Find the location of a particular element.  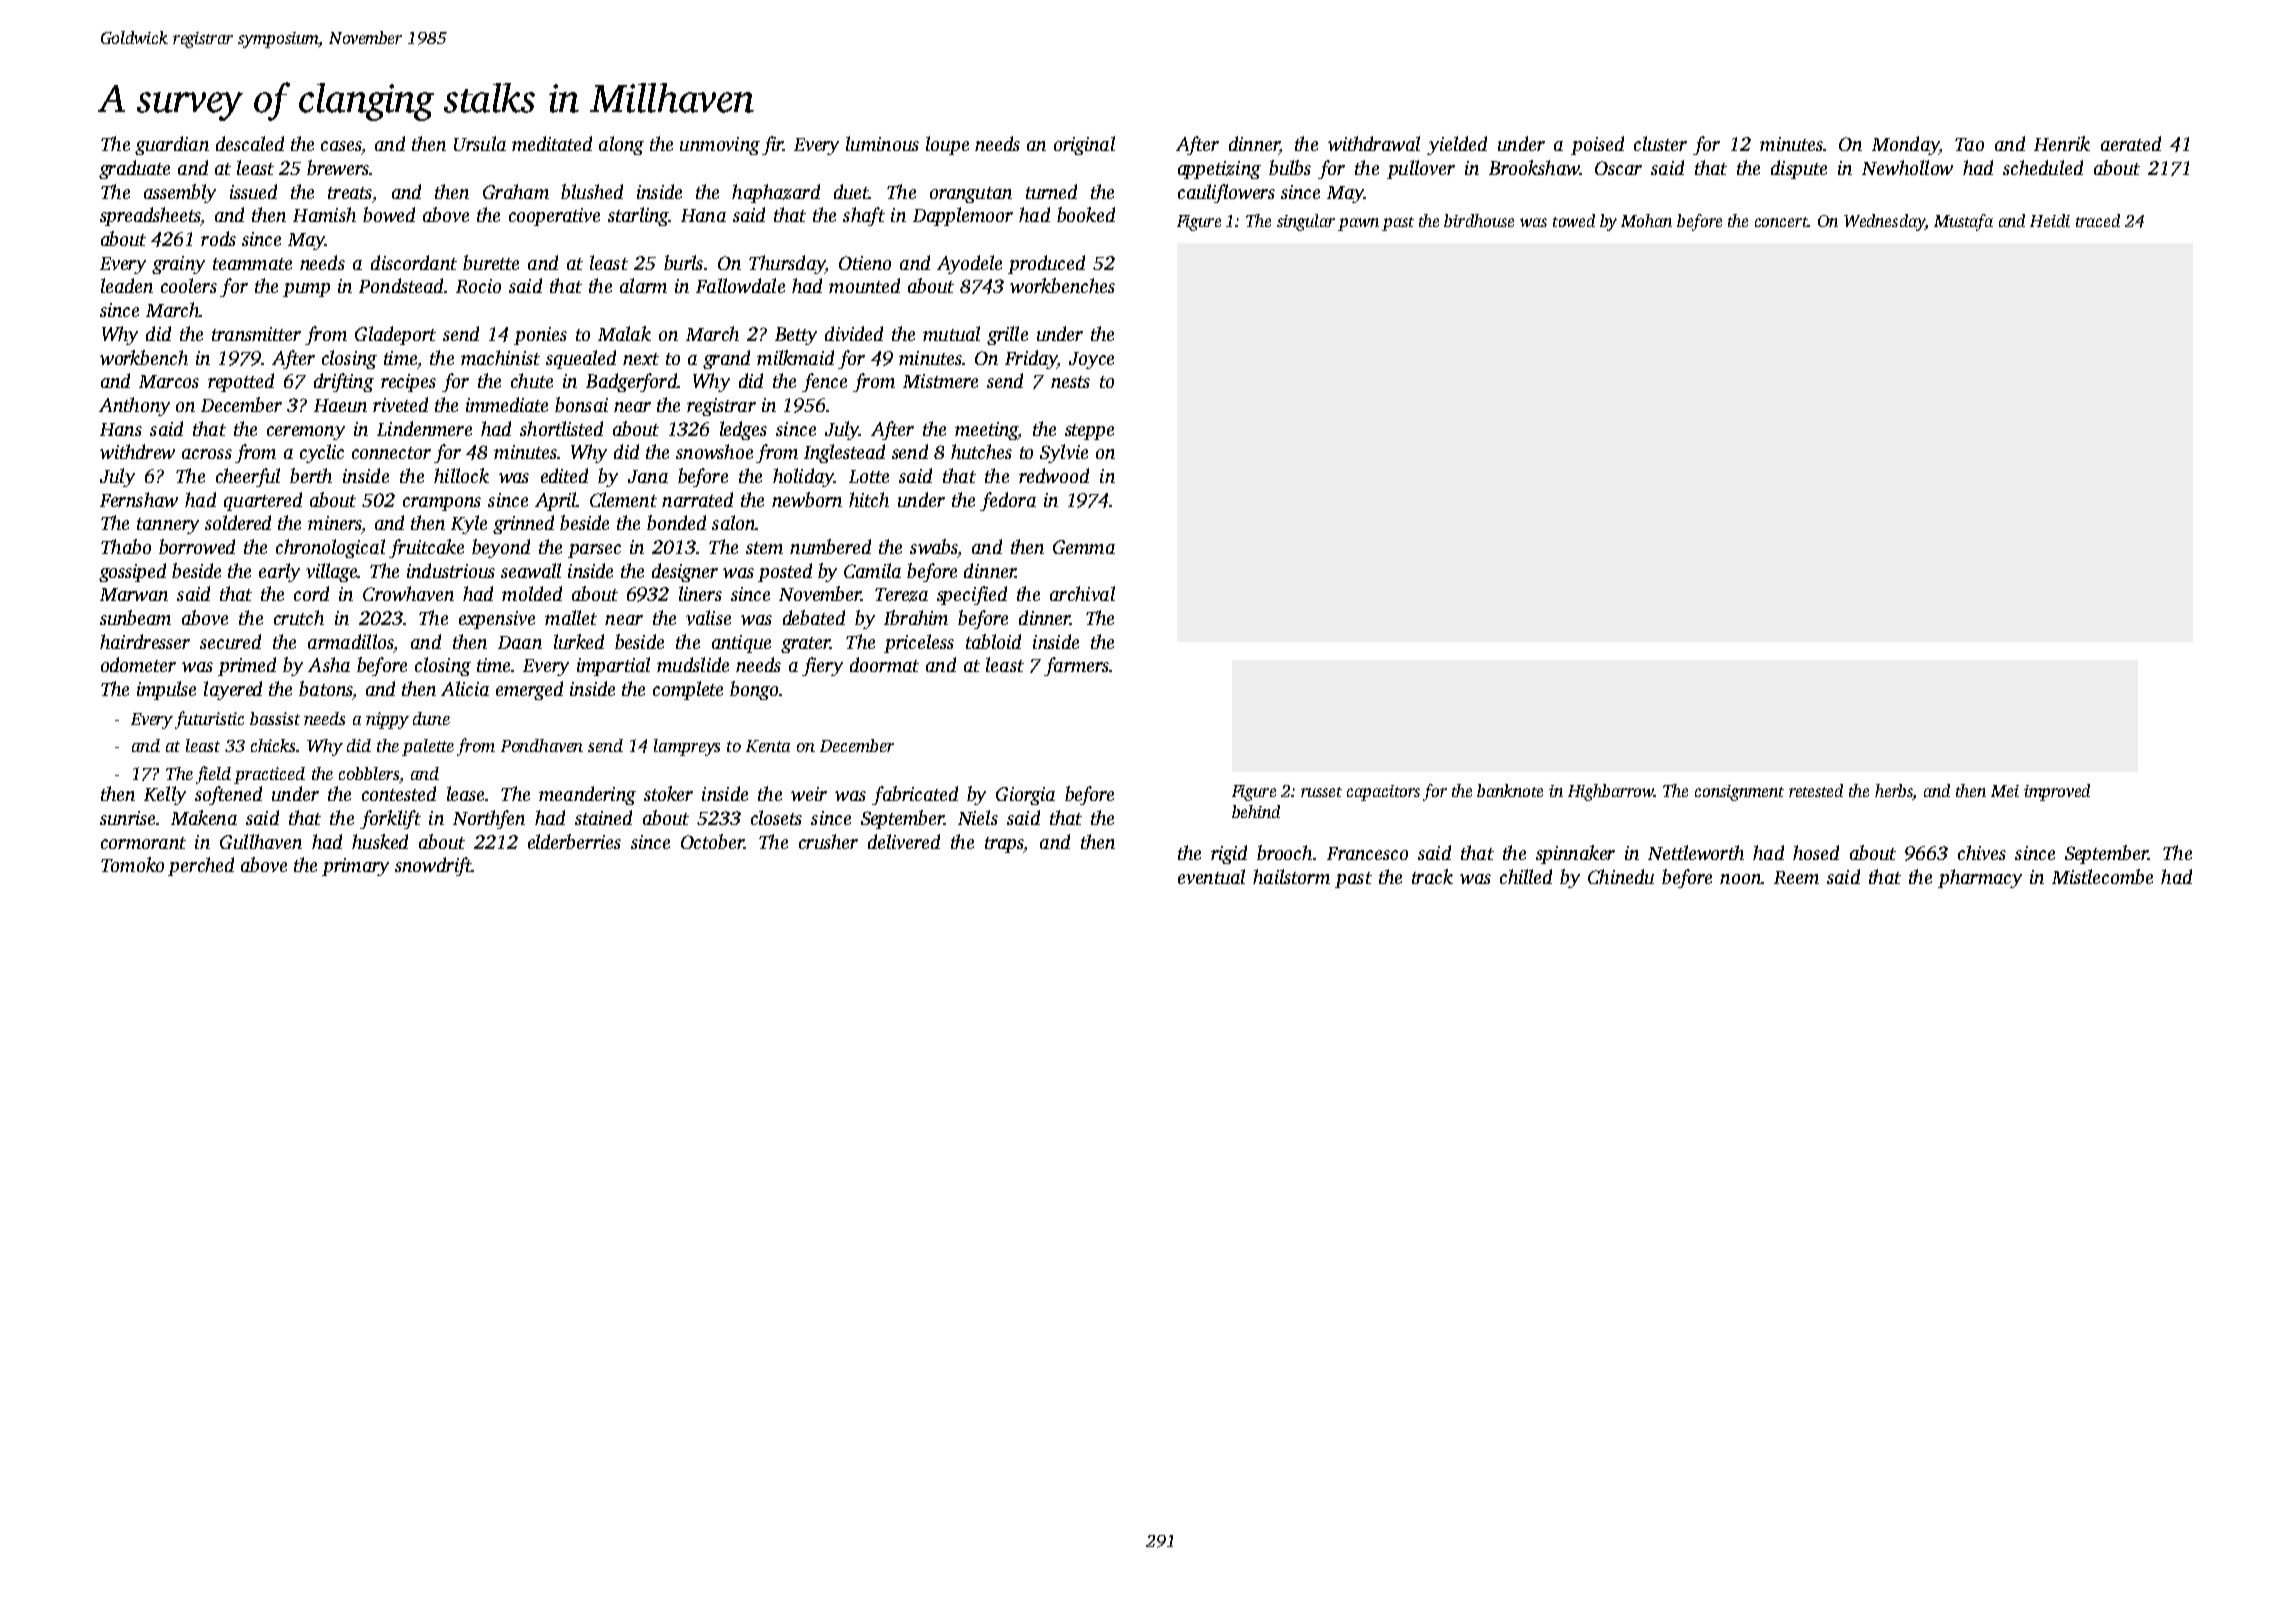

snowdrift is located at coordinates (433, 866).
